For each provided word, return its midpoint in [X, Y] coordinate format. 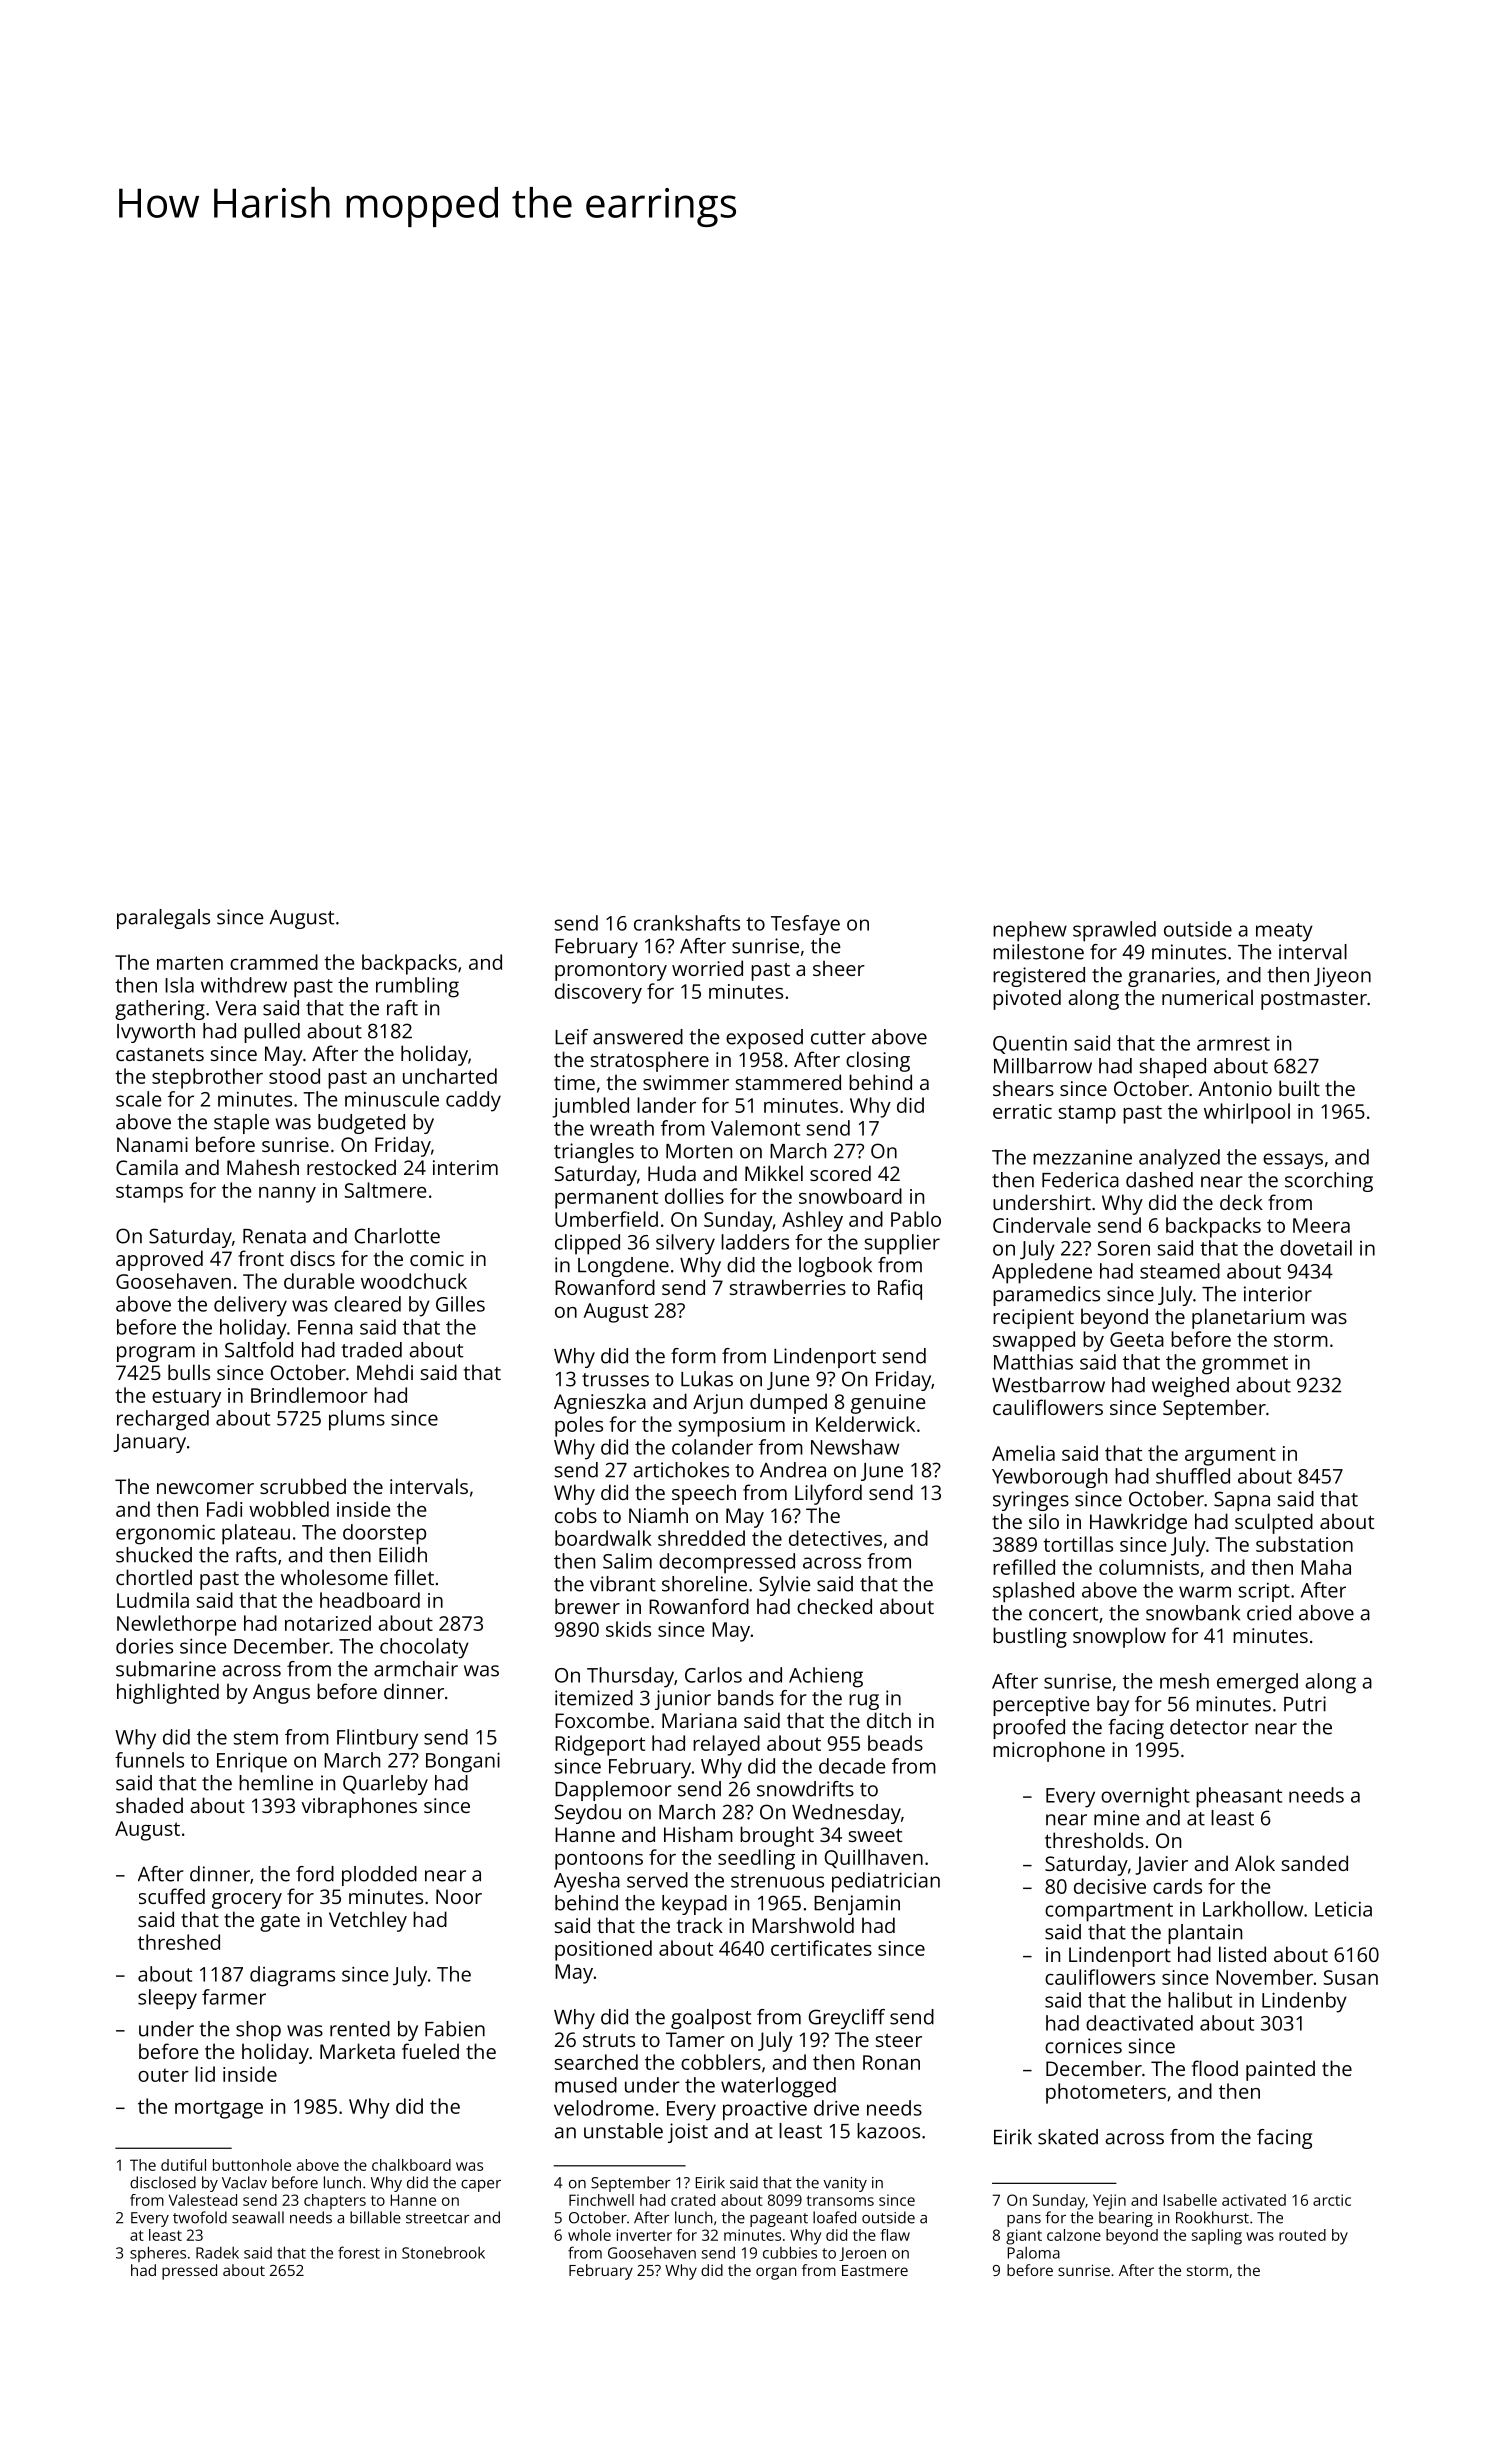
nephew [1030, 931]
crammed [274, 962]
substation [1304, 1544]
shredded [701, 1538]
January [149, 1443]
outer [163, 2075]
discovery [598, 993]
